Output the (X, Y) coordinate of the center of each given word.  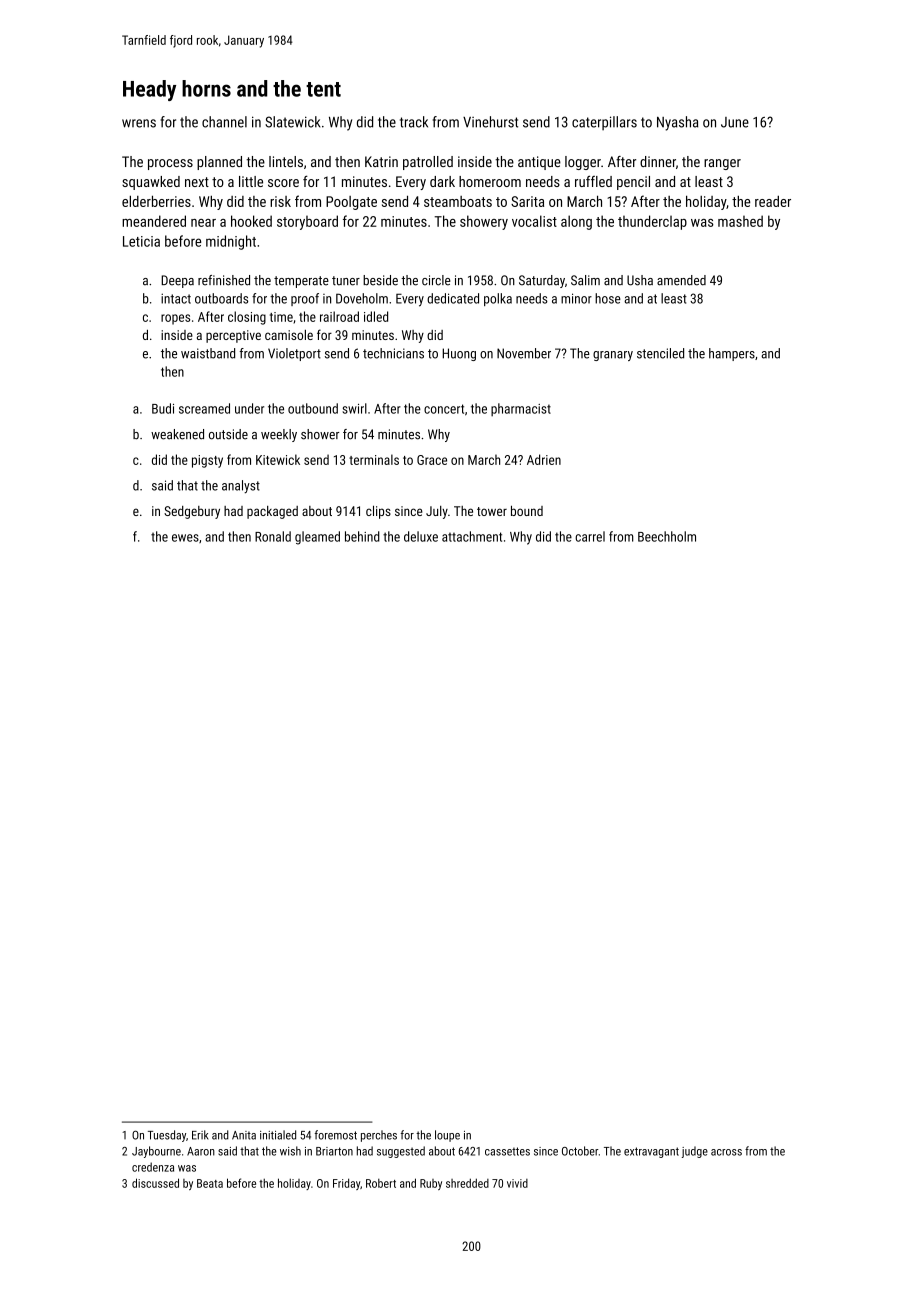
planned (219, 163)
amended (681, 280)
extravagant (651, 1152)
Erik (200, 1135)
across (726, 1152)
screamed (204, 408)
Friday (346, 1184)
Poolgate (351, 203)
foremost (336, 1135)
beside (380, 280)
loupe (447, 1136)
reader (773, 201)
